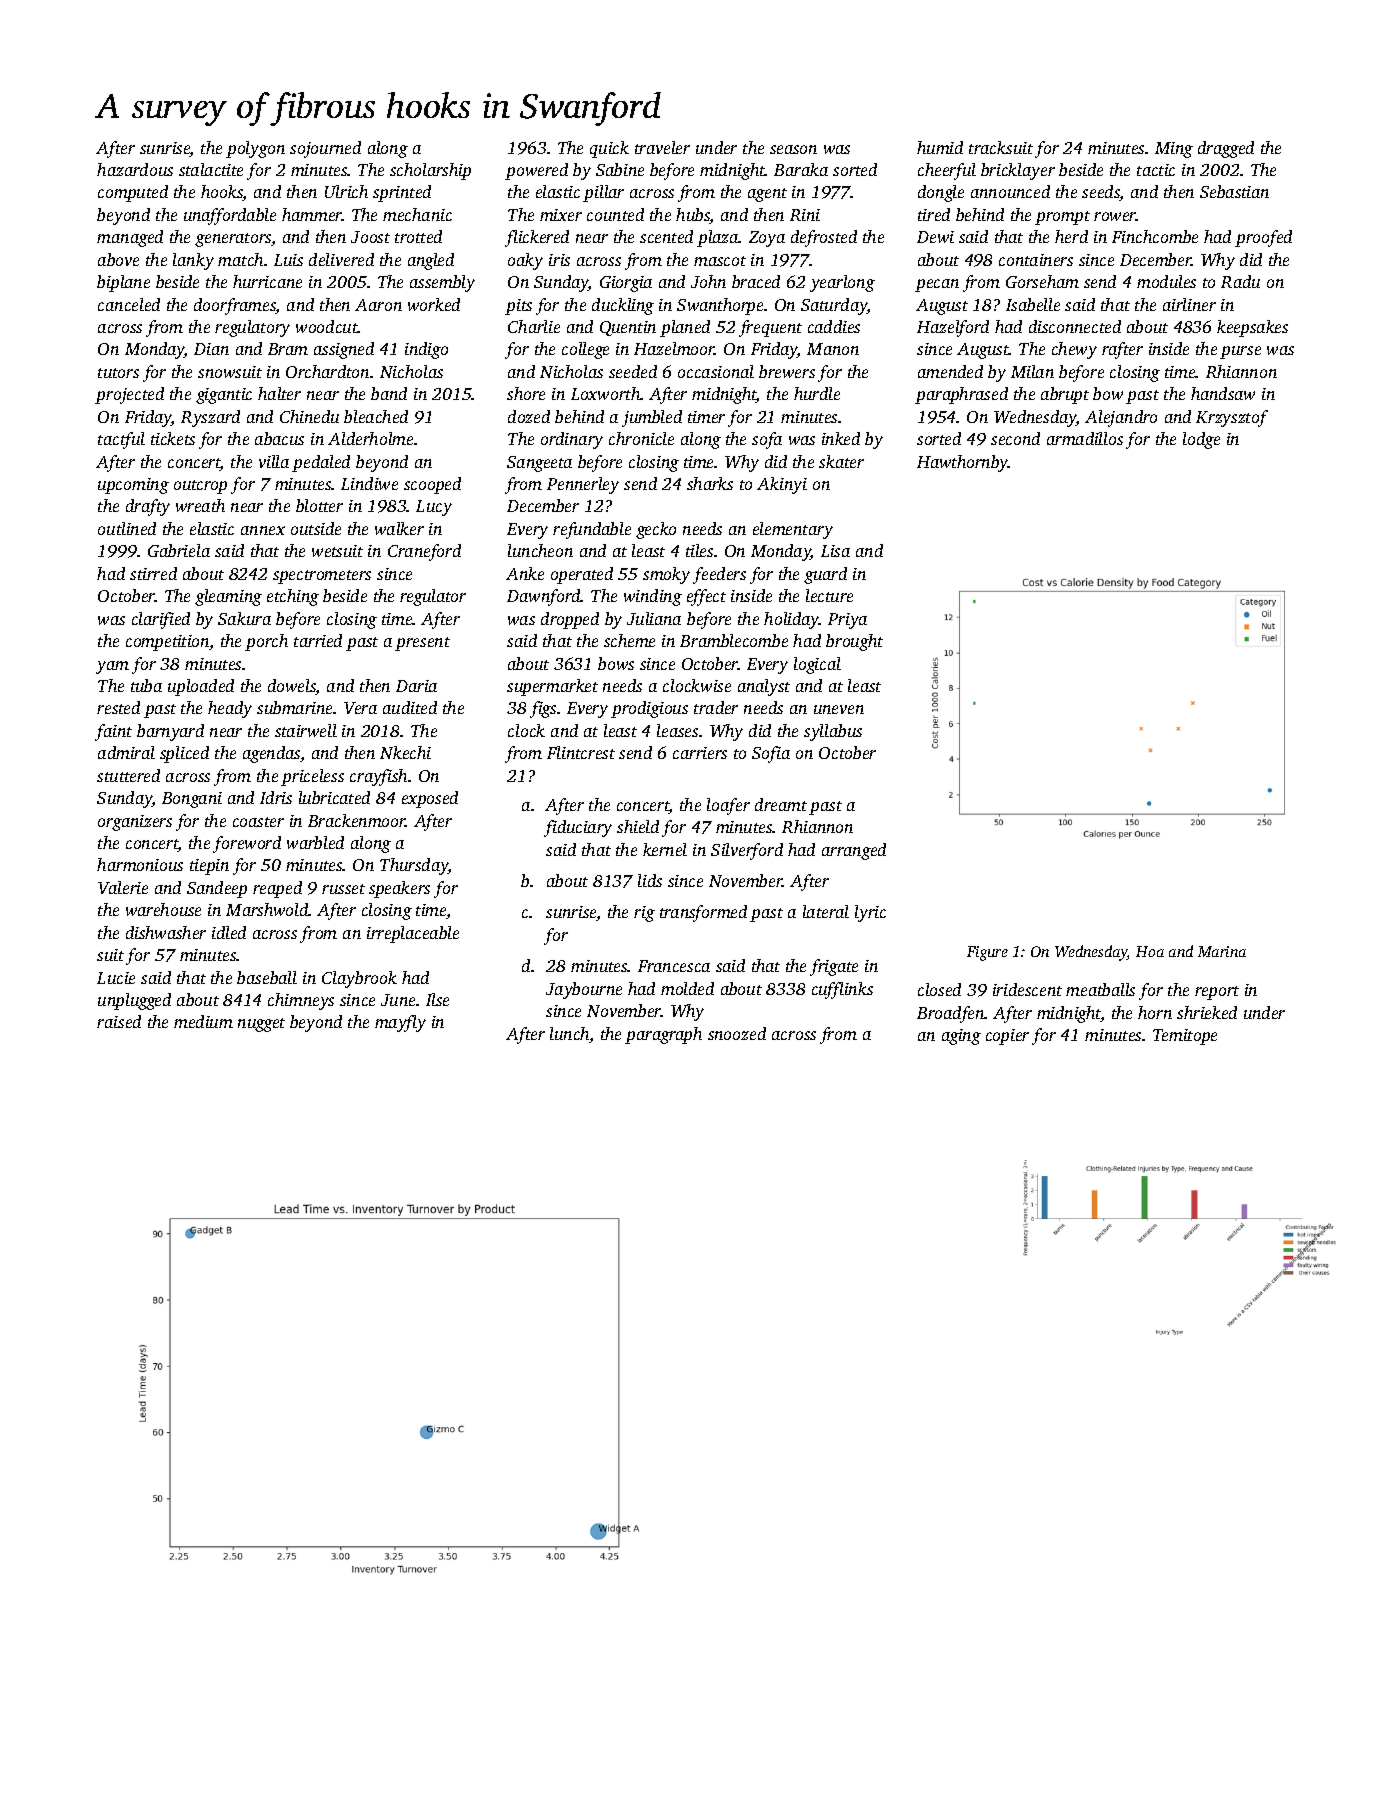 The height and width of the screenshot is (1805, 1395). Describe the element at coordinates (699, 550) in the screenshot. I see `tiles` at that location.
